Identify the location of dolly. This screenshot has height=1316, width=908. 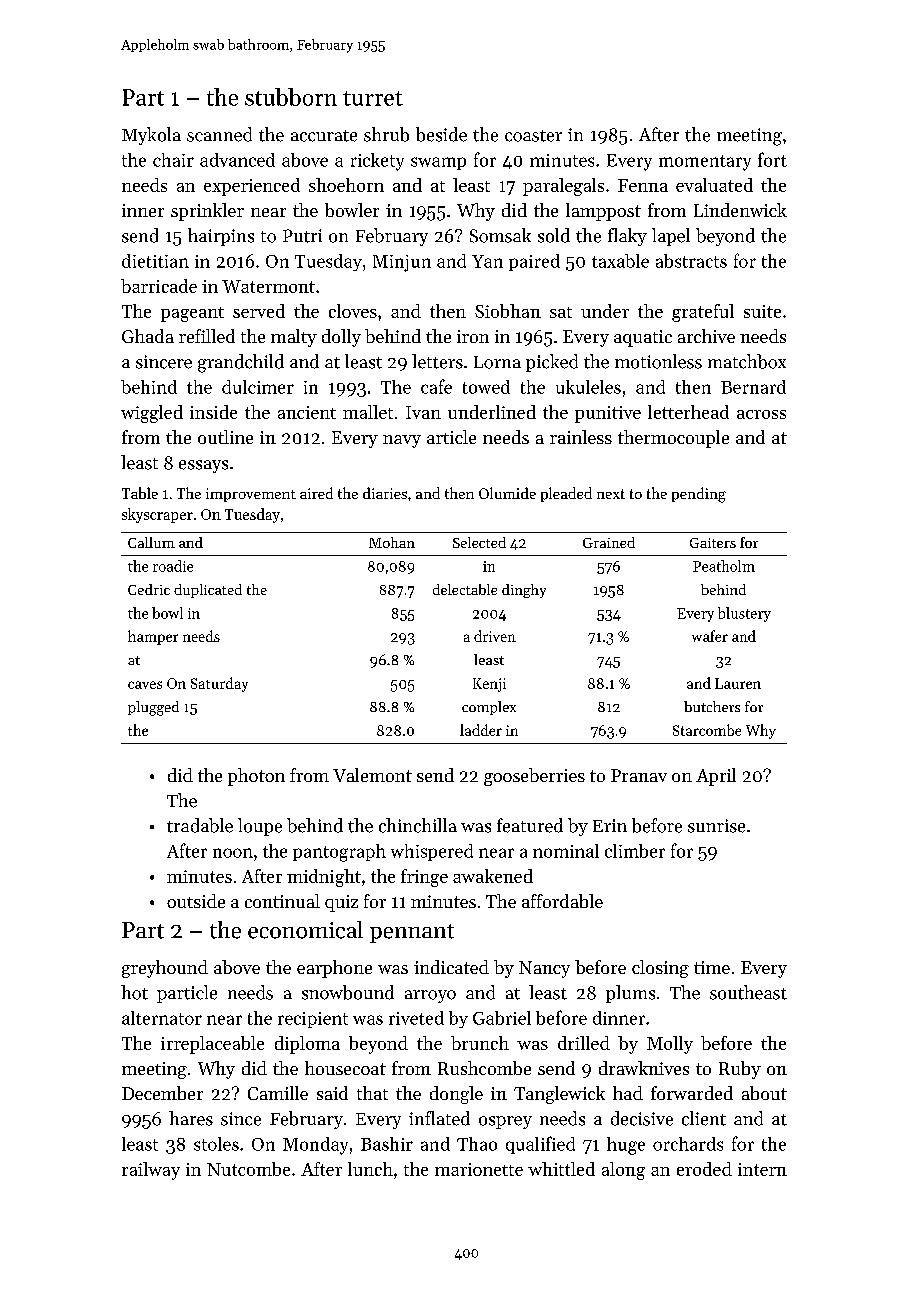
(341, 338).
